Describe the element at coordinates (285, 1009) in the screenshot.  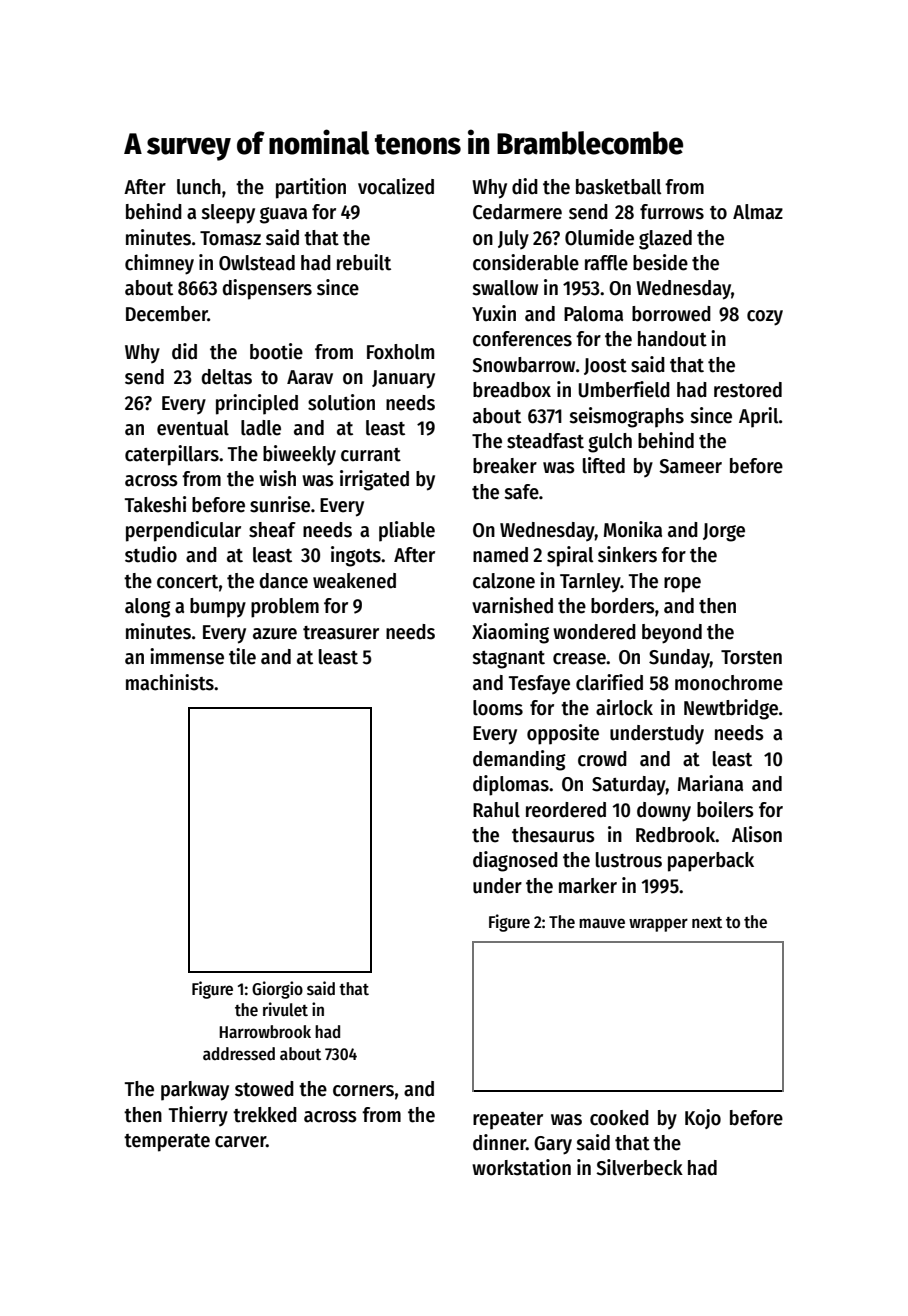
I see `rivulet` at that location.
